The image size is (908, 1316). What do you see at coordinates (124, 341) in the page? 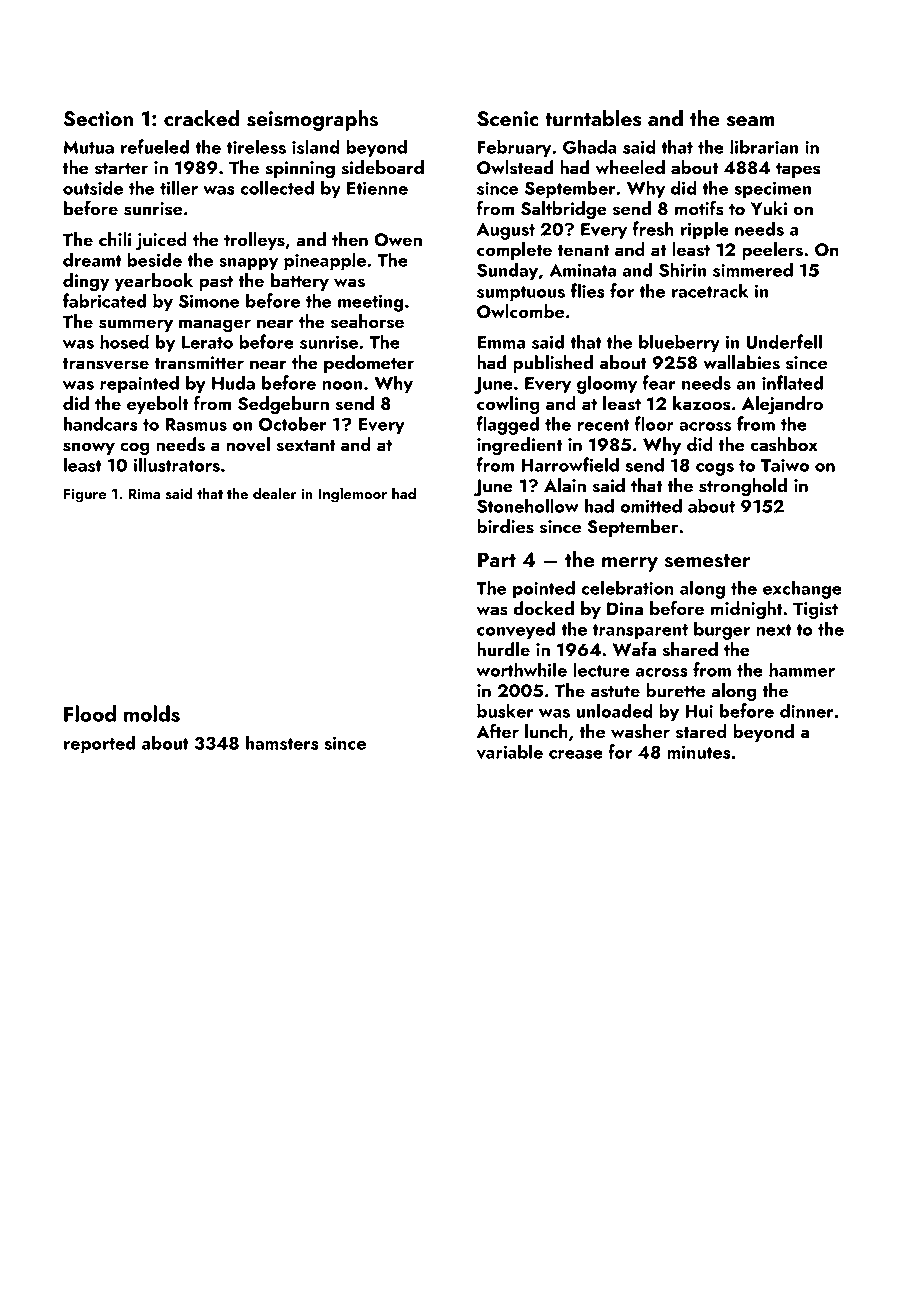
I see `hosed` at bounding box center [124, 341].
